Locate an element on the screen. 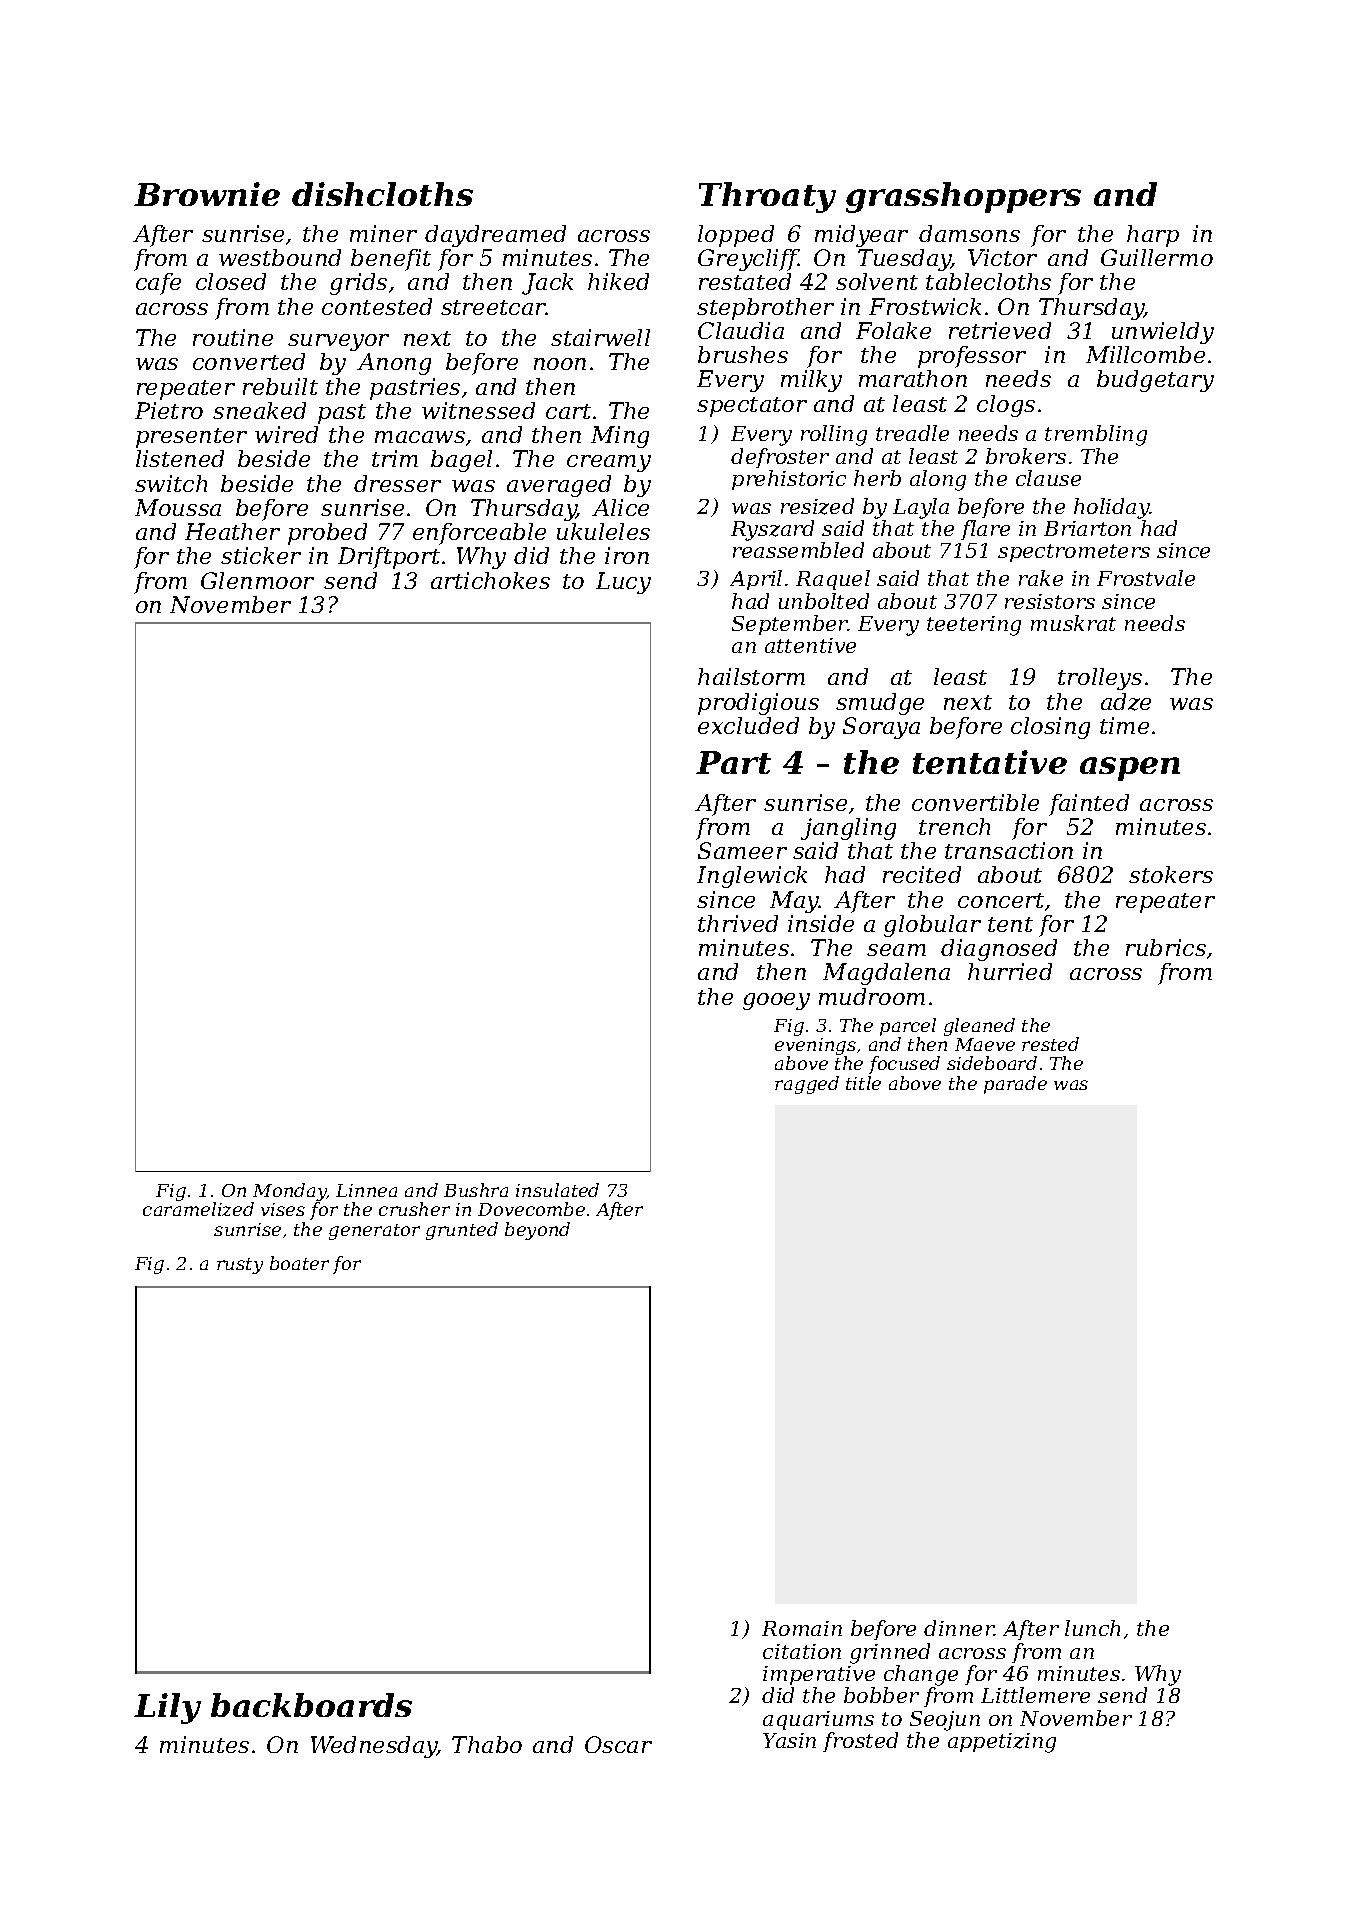 The height and width of the screenshot is (1908, 1349). hiked is located at coordinates (618, 281).
